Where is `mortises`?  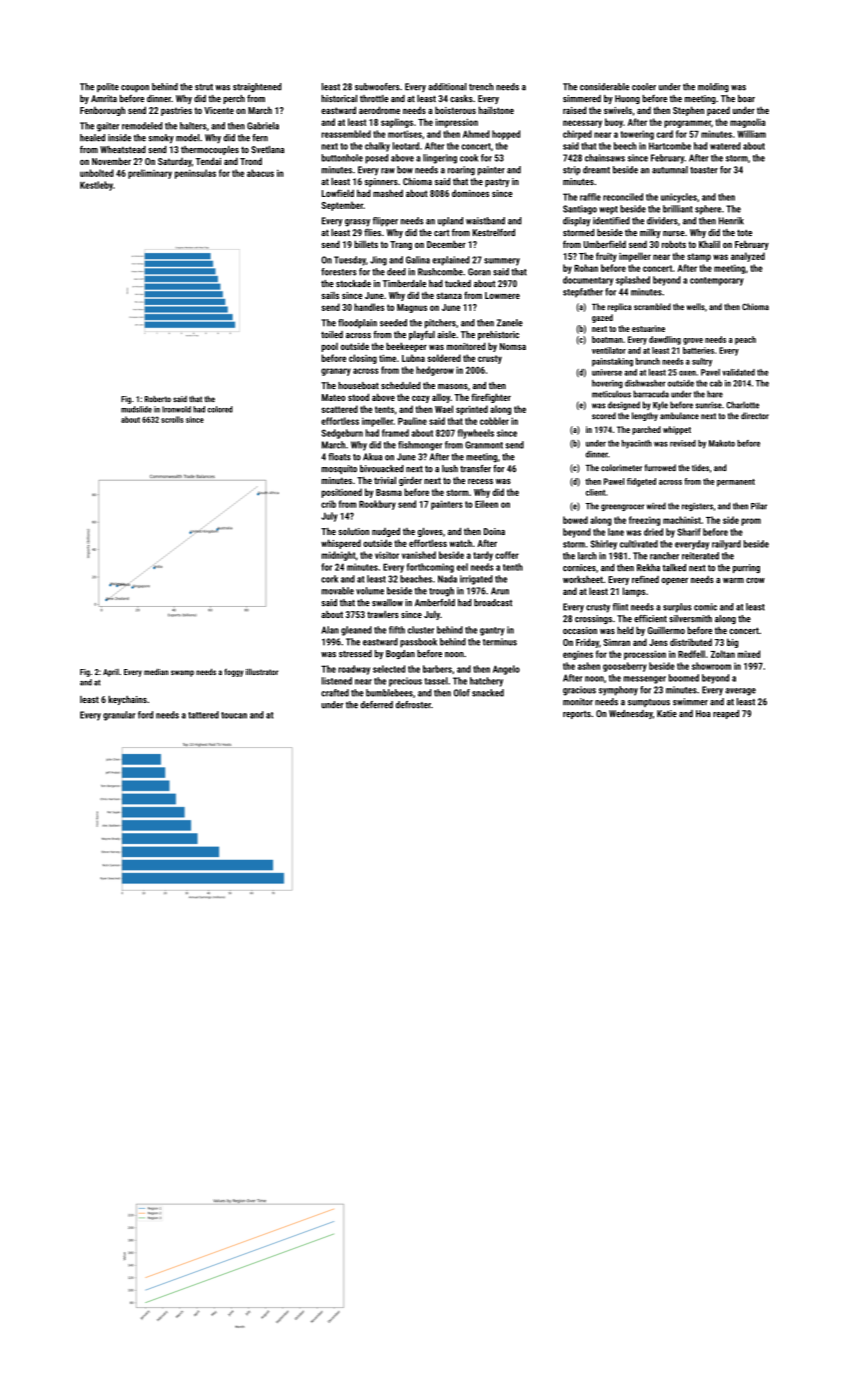 mortises is located at coordinates (405, 134).
